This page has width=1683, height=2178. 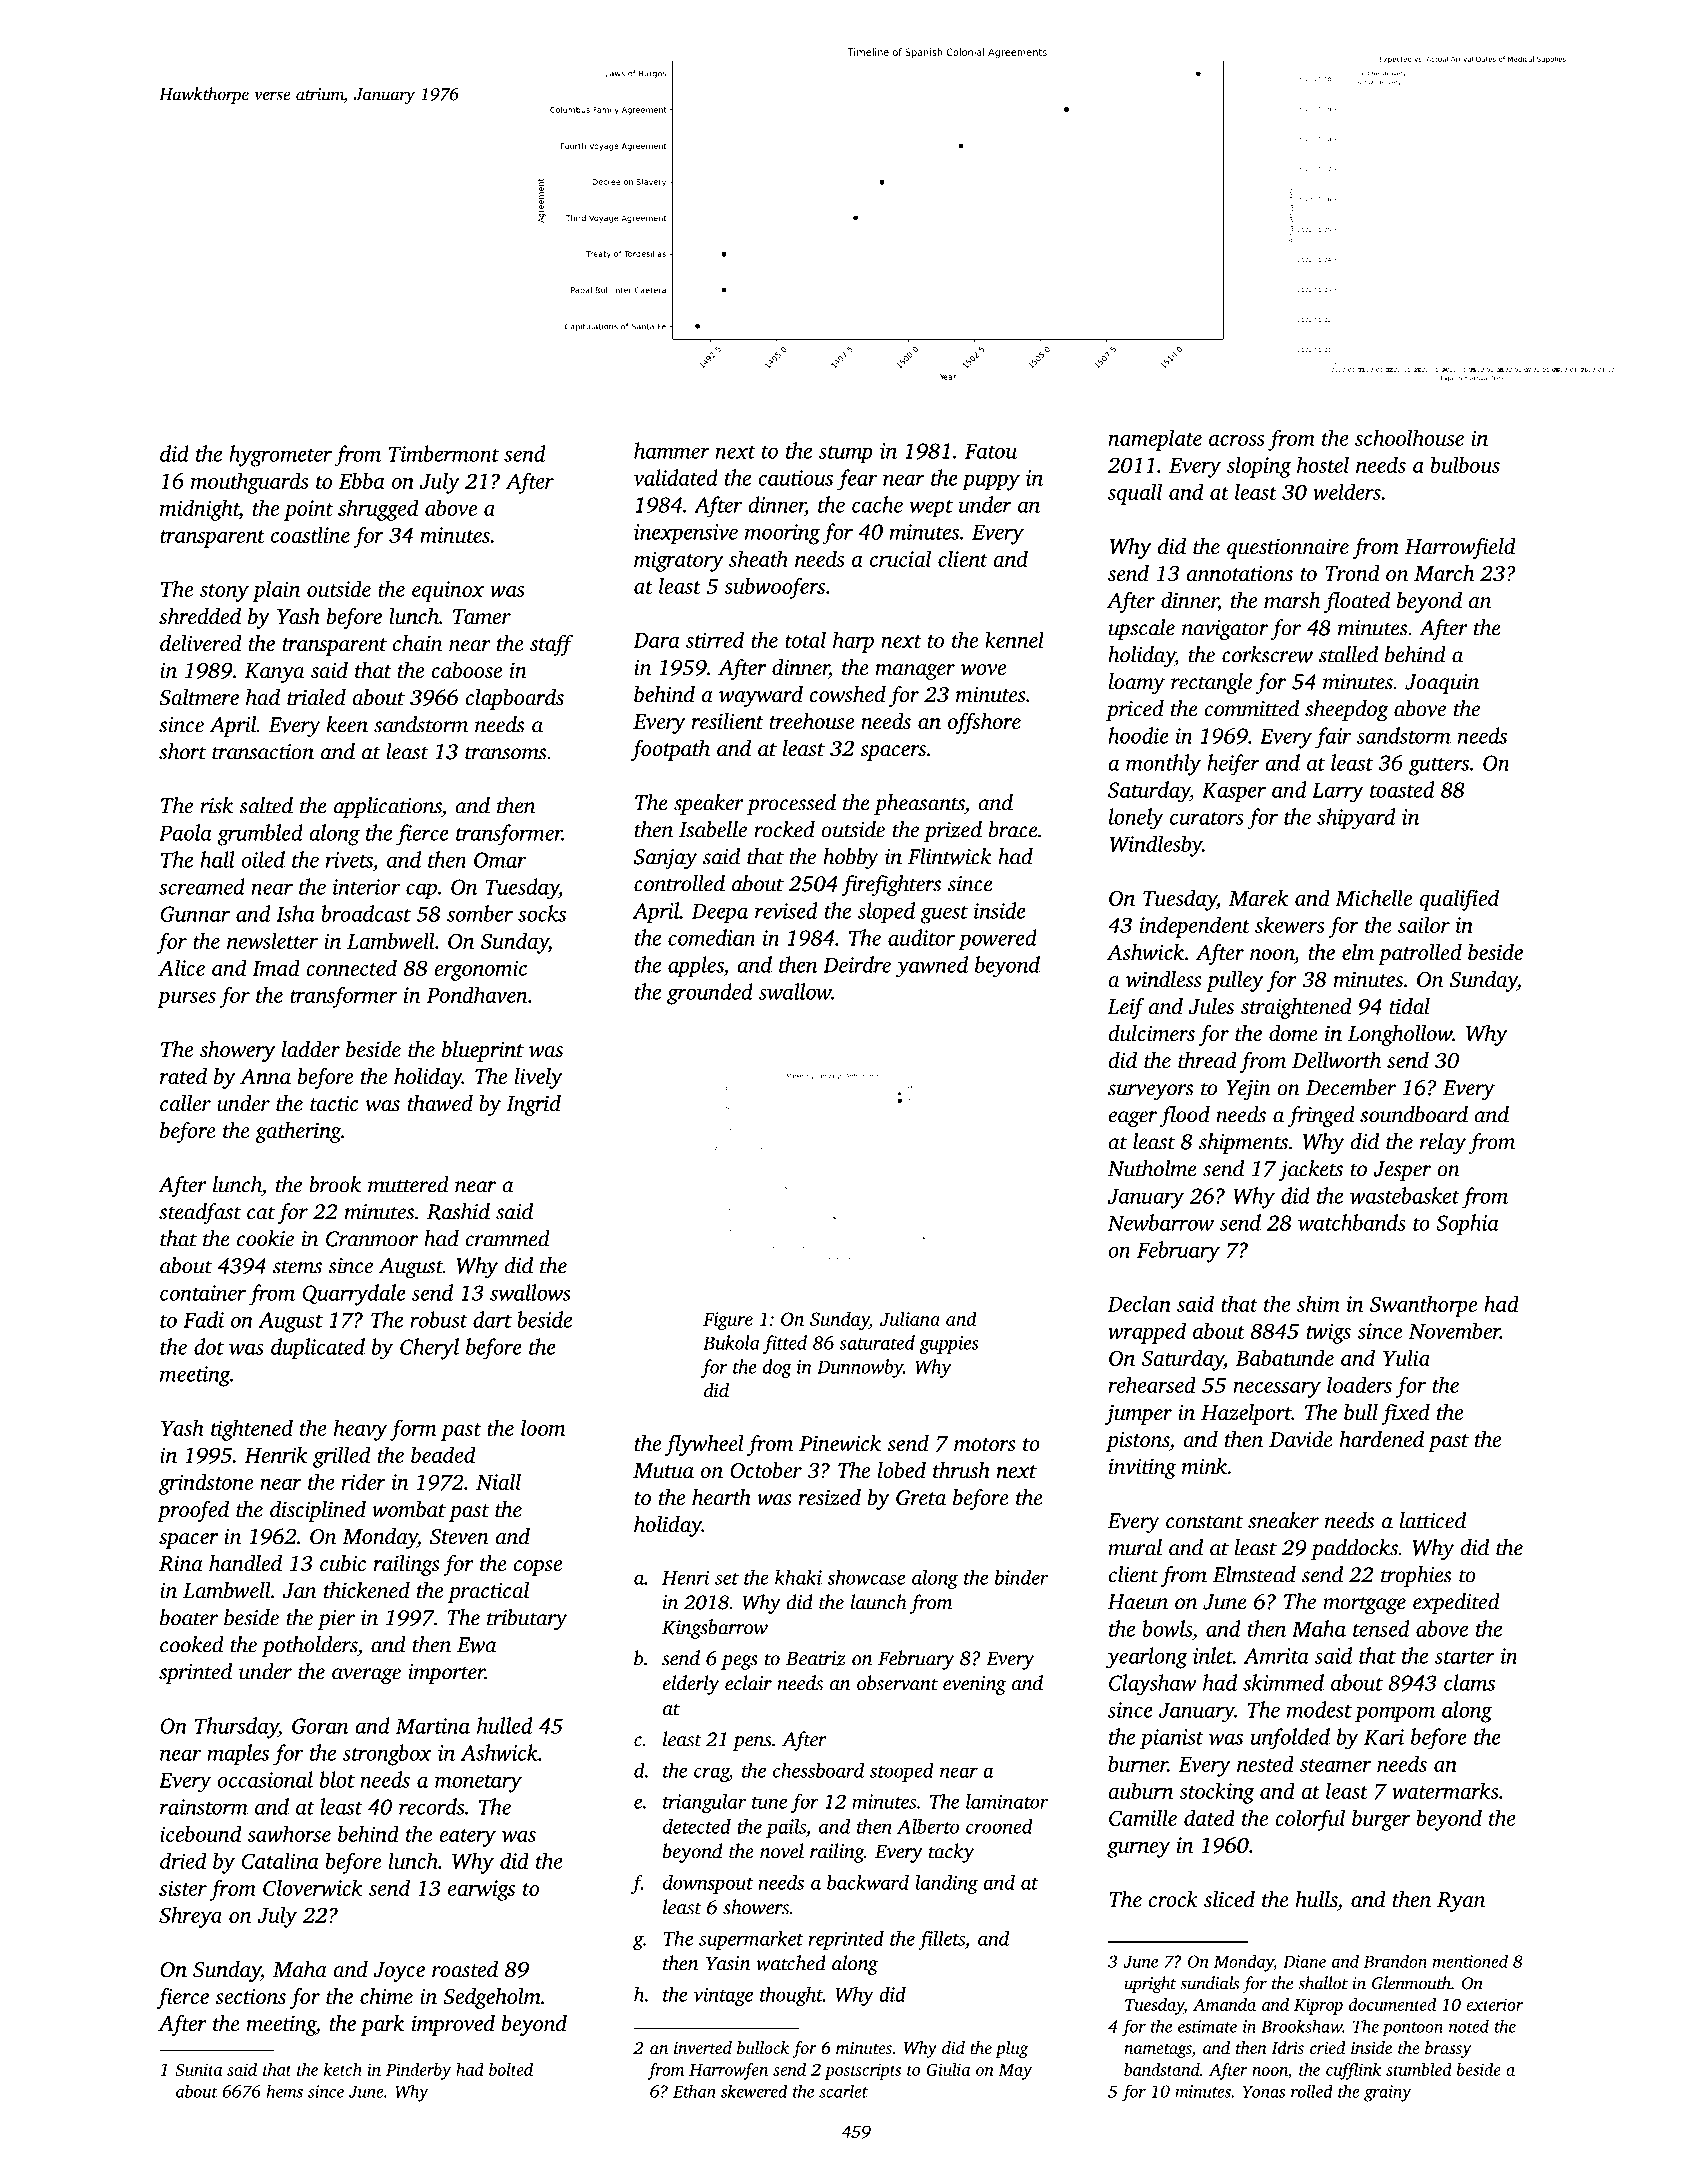 I want to click on expedited, so click(x=1456, y=1603).
